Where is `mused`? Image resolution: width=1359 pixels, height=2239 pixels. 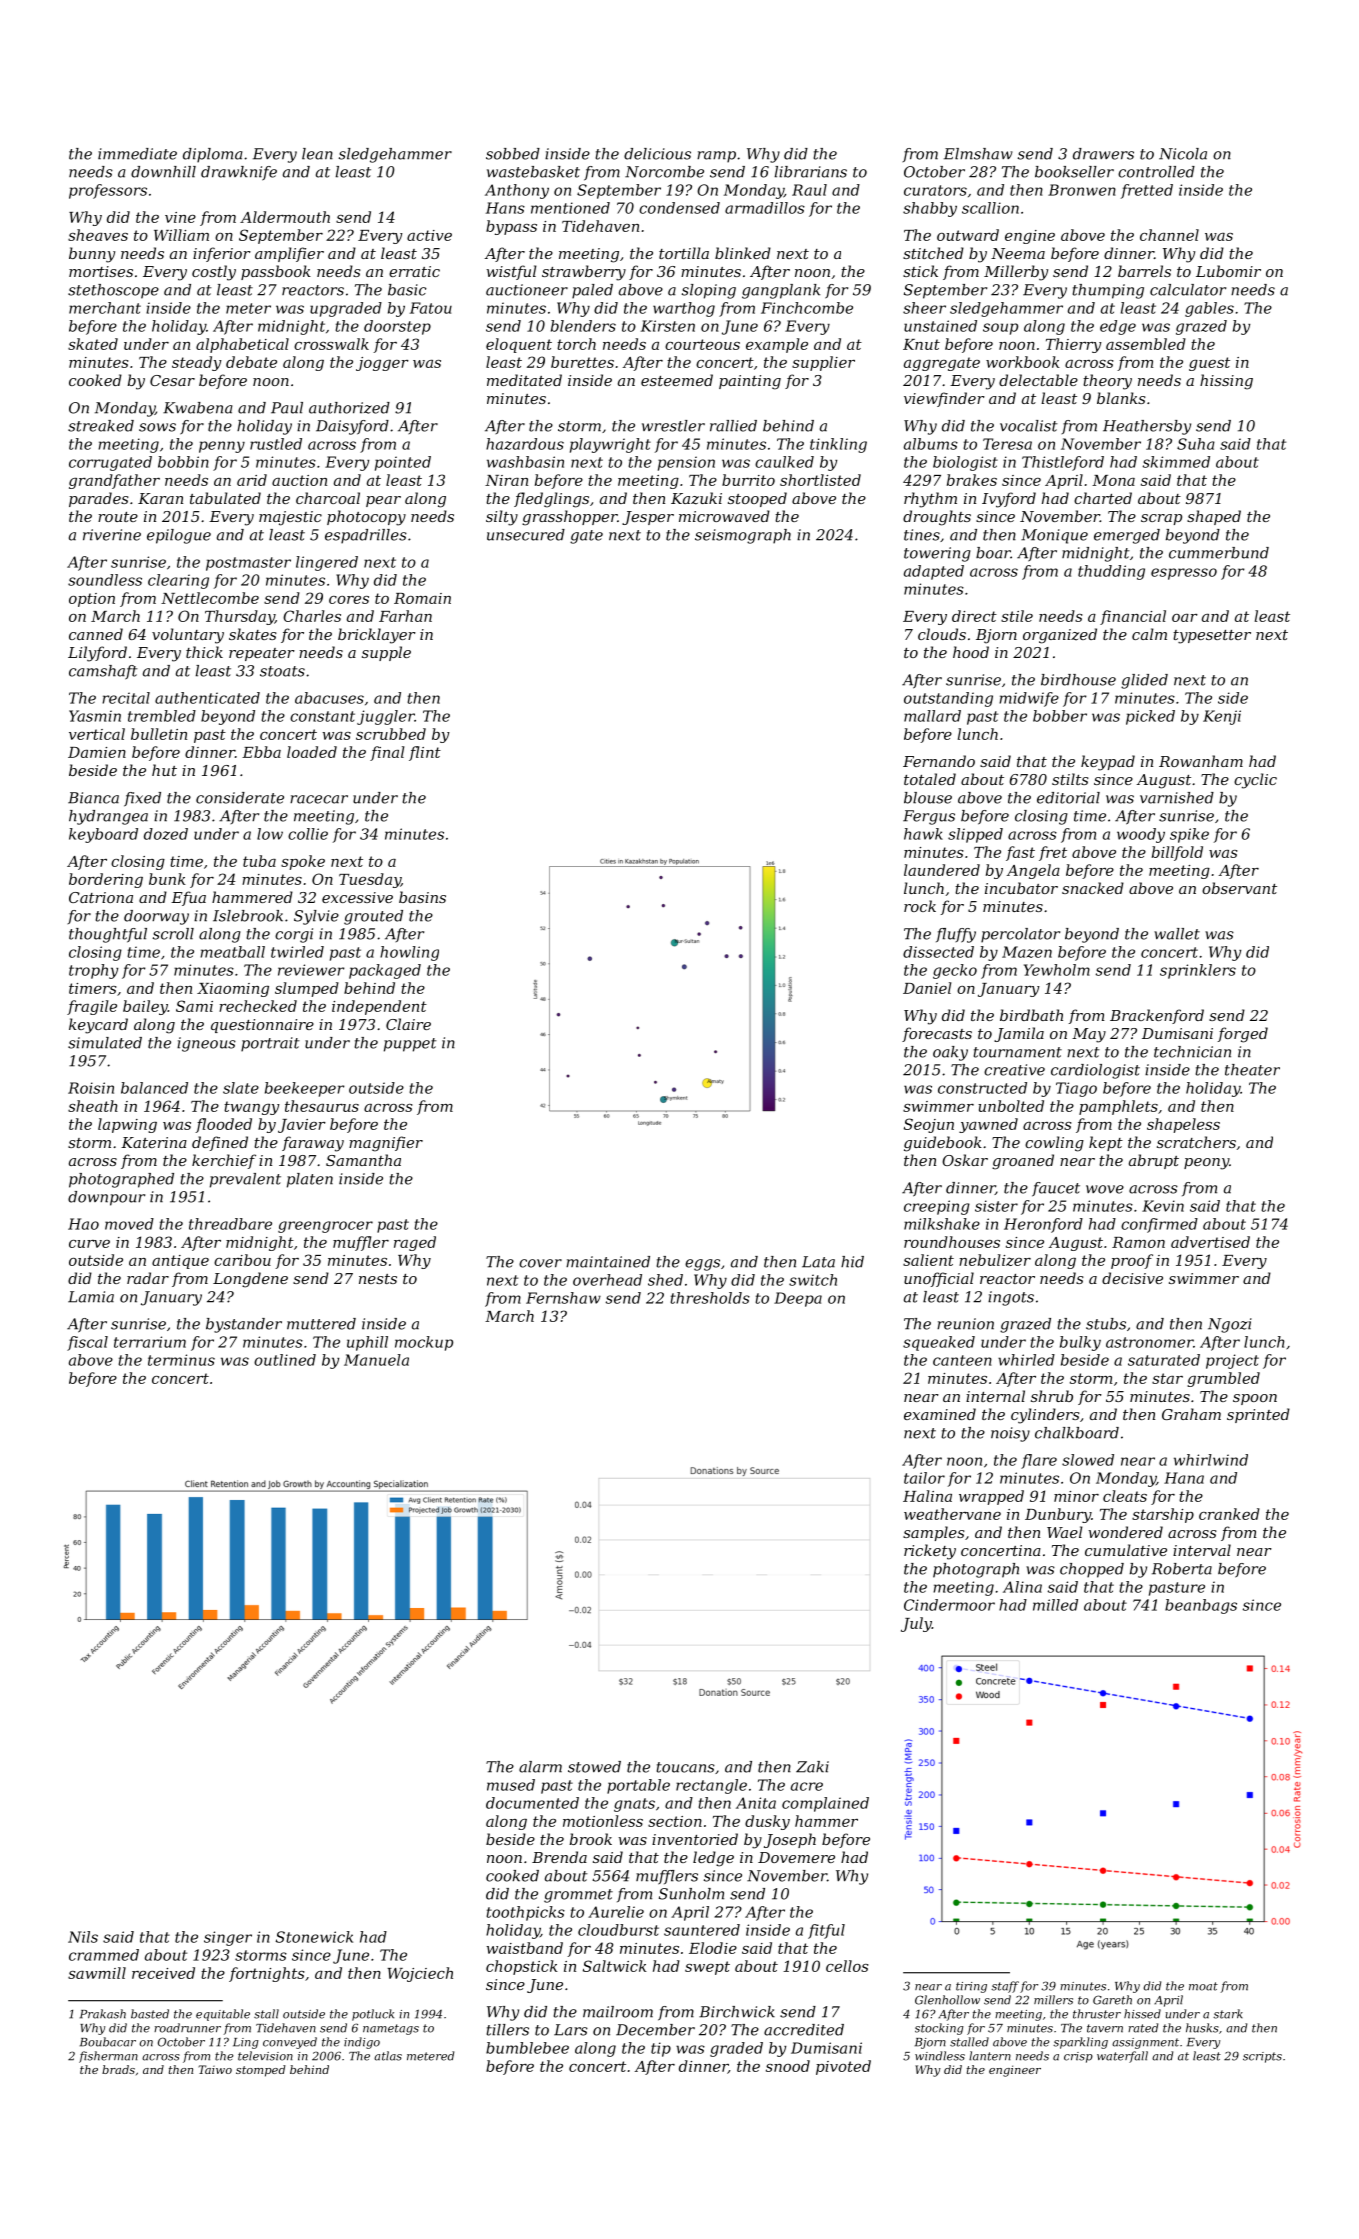
mused is located at coordinates (511, 1785).
